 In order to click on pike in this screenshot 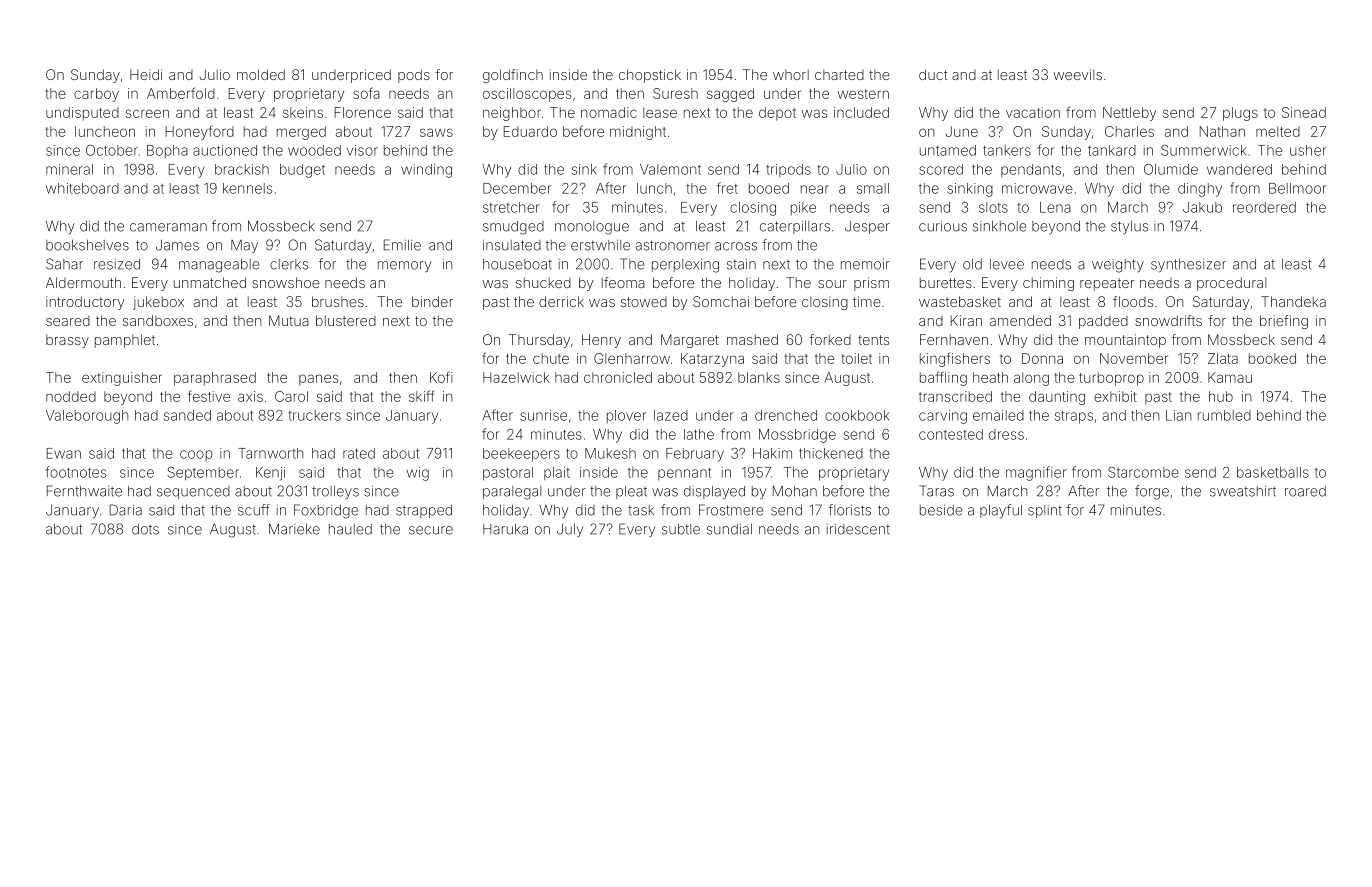, I will do `click(803, 208)`.
